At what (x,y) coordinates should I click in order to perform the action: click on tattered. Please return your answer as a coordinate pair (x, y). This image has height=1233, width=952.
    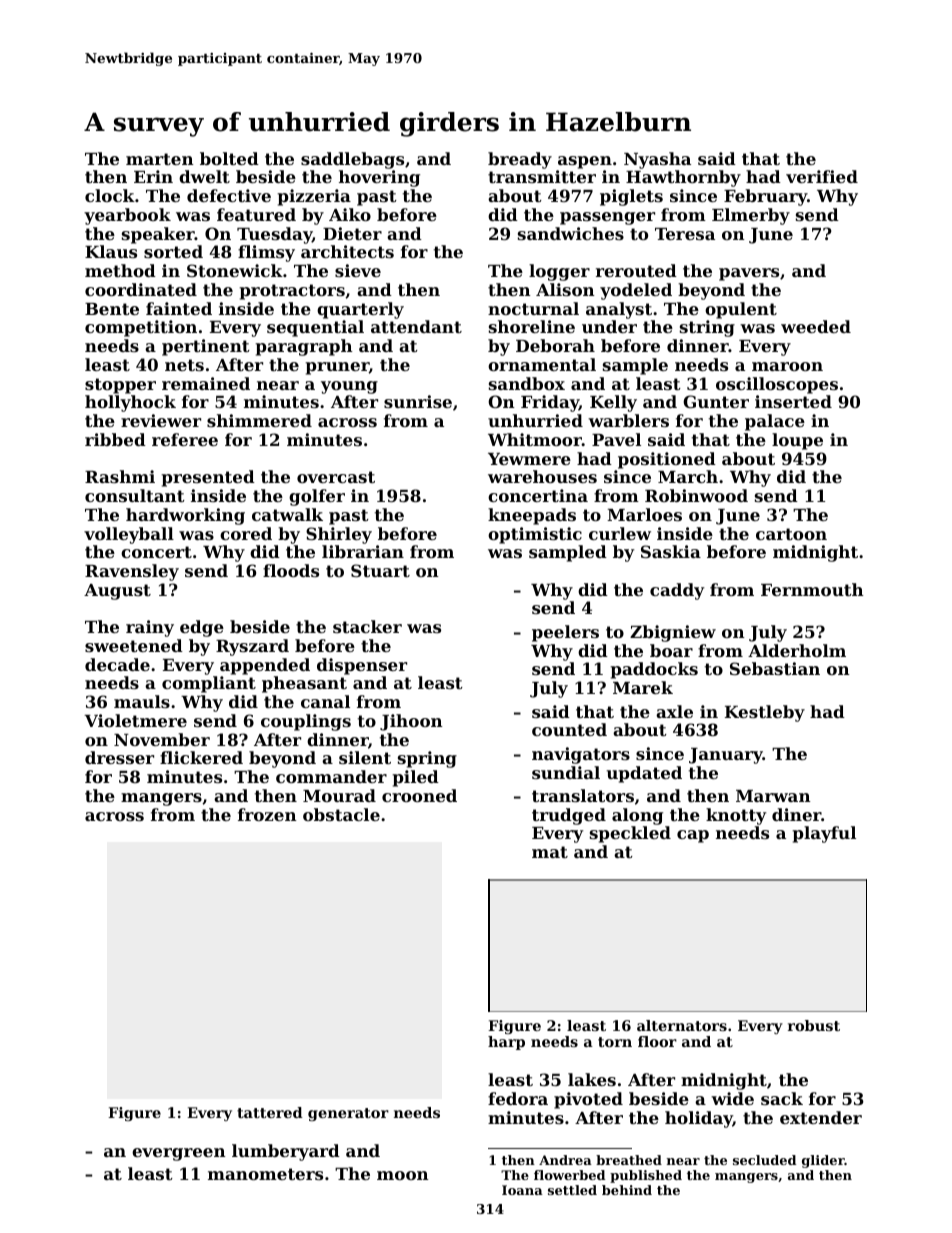
    Looking at the image, I should click on (270, 1112).
